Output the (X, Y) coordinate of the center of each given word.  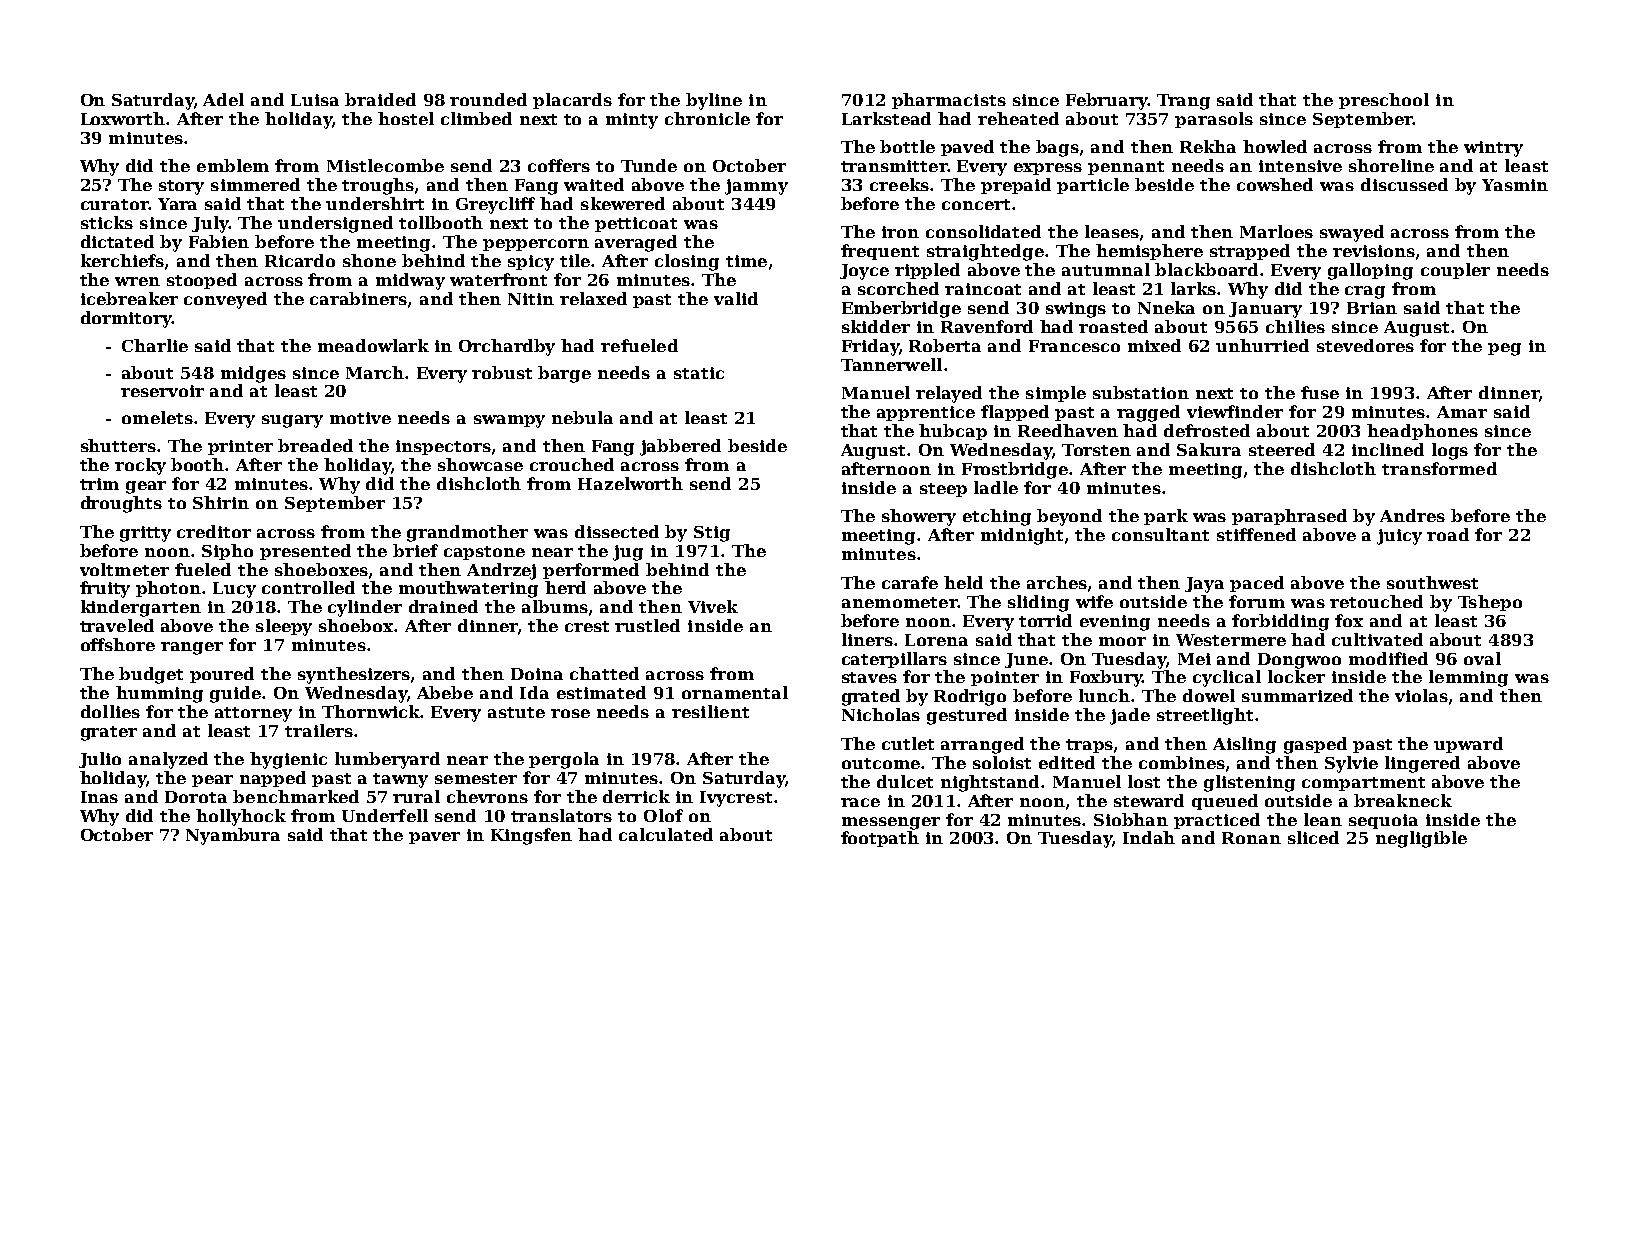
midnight (1022, 536)
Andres (1412, 515)
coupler (1455, 271)
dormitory (126, 319)
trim (99, 484)
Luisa (315, 100)
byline (714, 101)
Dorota (196, 797)
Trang (1183, 102)
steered (1282, 449)
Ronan (1251, 838)
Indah (1149, 837)
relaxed (593, 298)
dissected (617, 531)
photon (168, 589)
